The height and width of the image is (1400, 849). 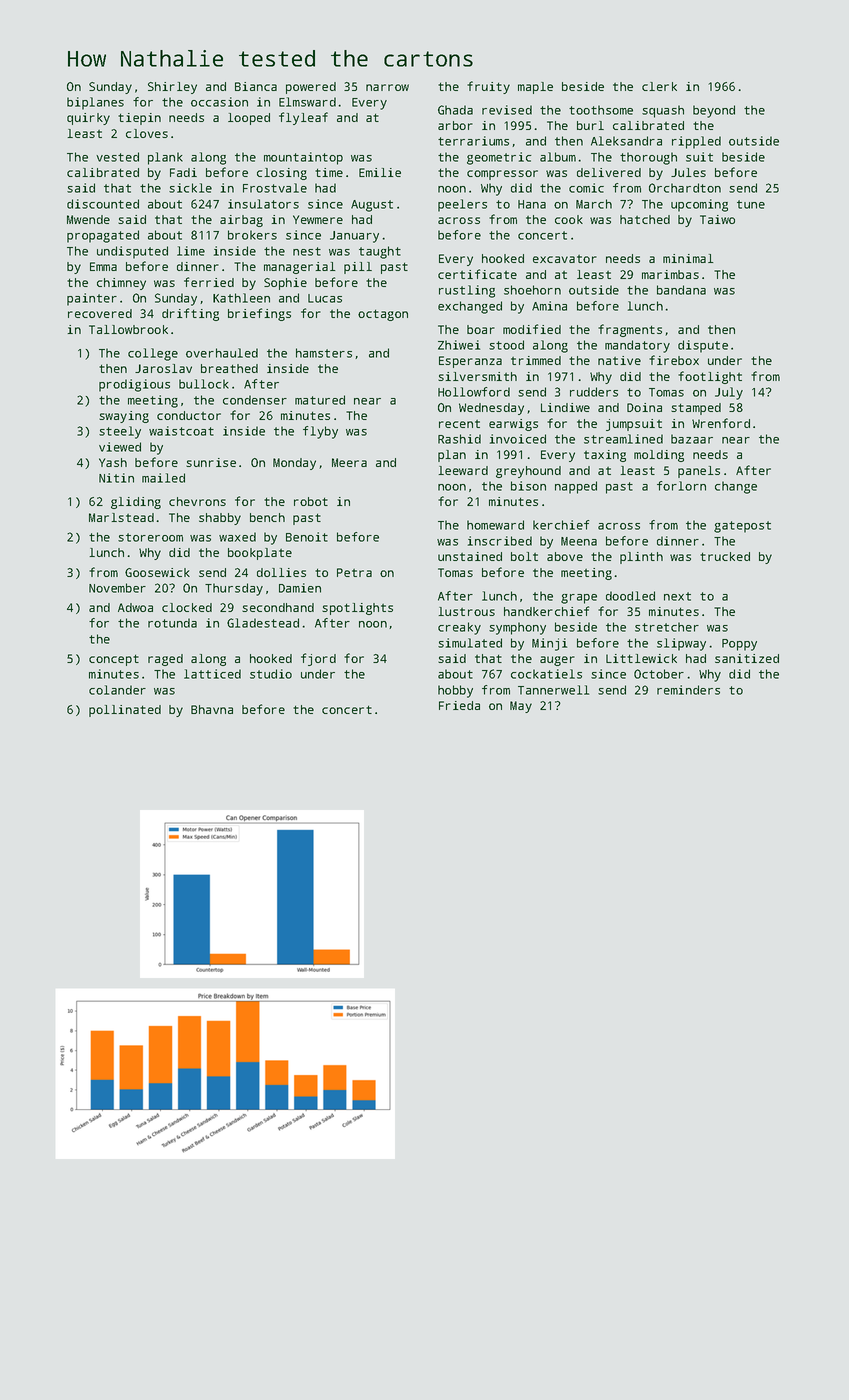 I want to click on Marlstead, so click(x=121, y=517).
